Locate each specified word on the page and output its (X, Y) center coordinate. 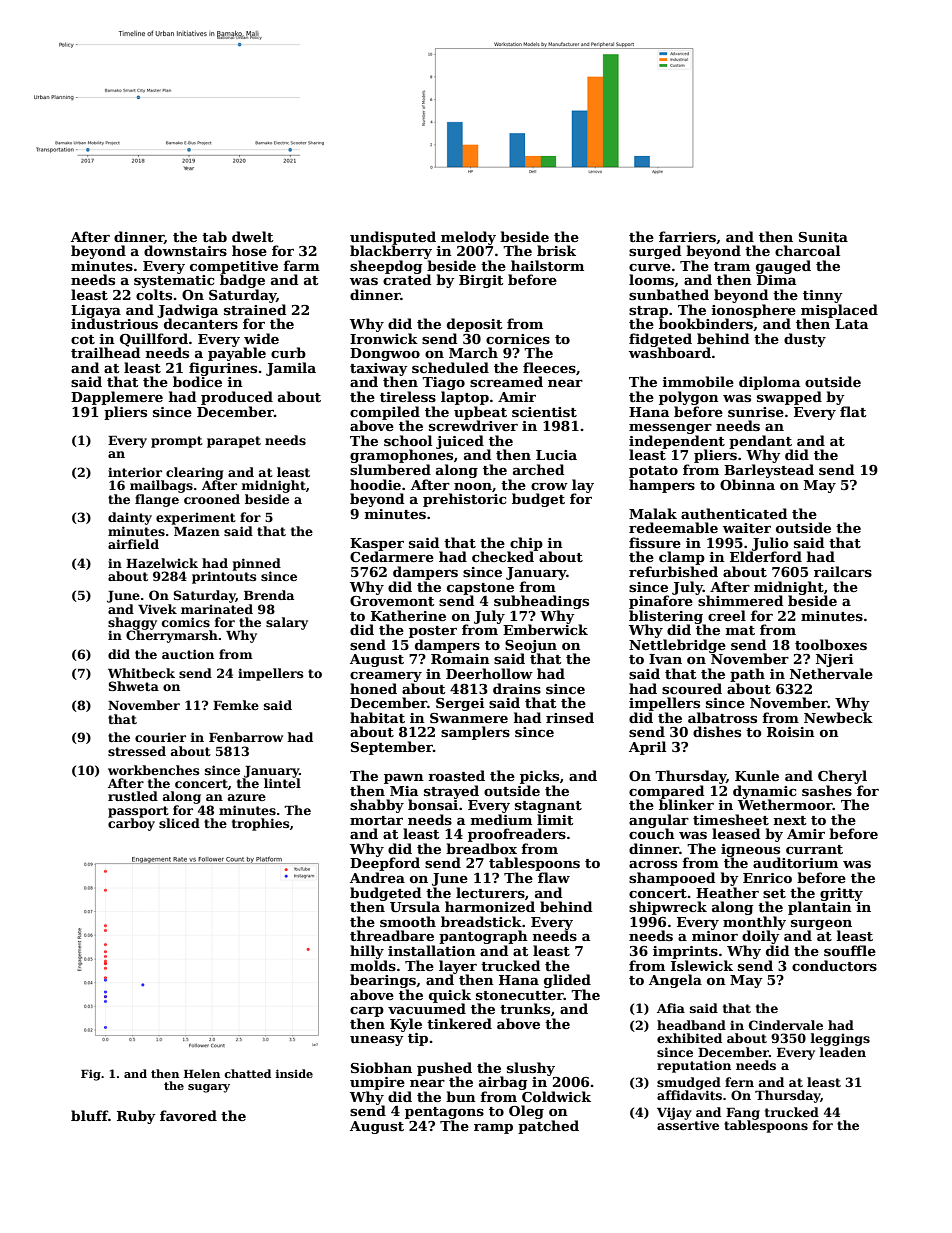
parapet (234, 442)
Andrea (377, 877)
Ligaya (96, 311)
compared (666, 792)
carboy (131, 824)
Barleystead (769, 471)
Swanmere (469, 718)
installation (432, 950)
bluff (89, 1115)
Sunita (823, 237)
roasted (456, 775)
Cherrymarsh (172, 636)
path (747, 675)
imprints (685, 952)
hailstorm (547, 265)
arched (538, 469)
